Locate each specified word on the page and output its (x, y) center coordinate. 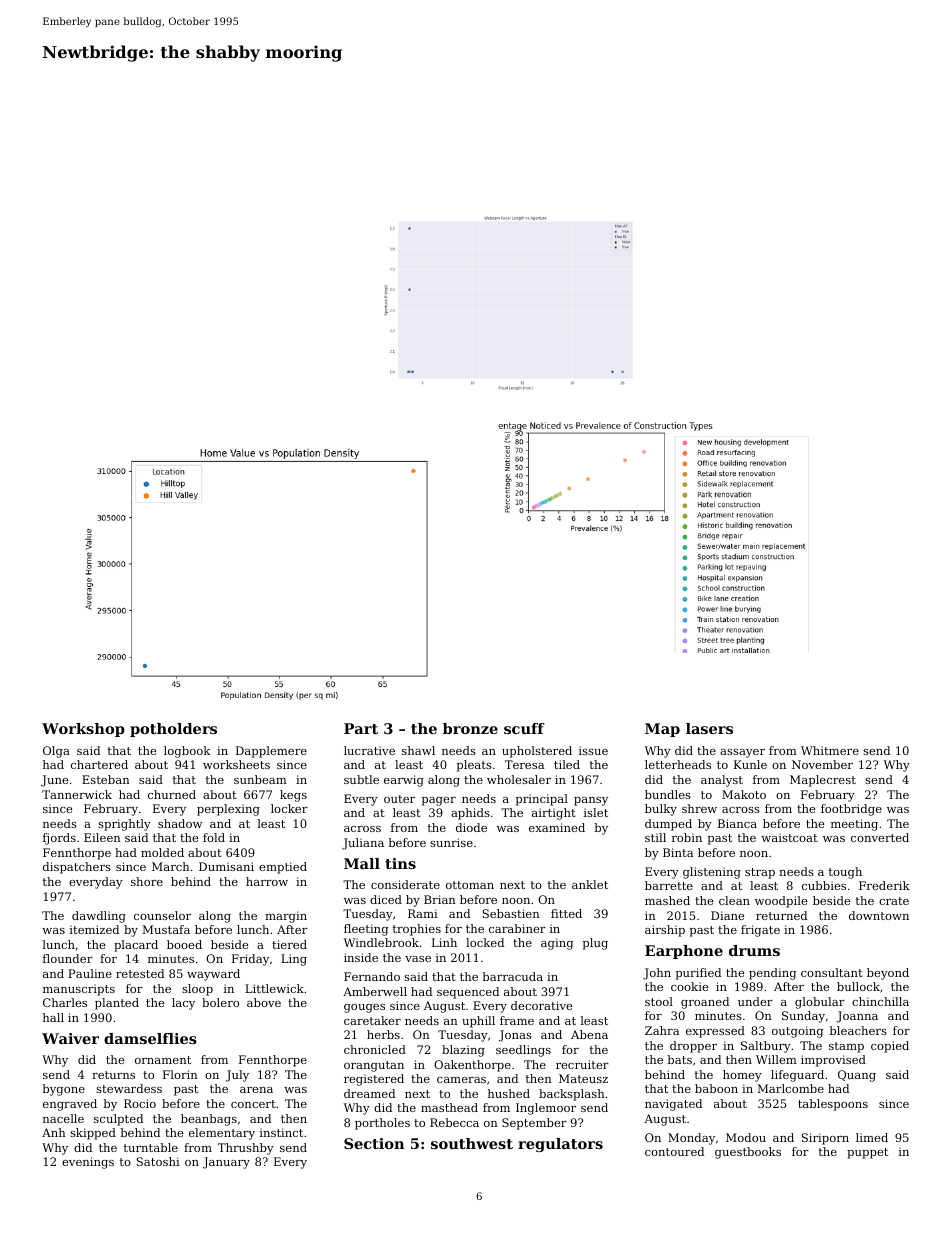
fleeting (366, 930)
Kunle (750, 764)
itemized (94, 929)
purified (698, 974)
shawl (418, 750)
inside (361, 957)
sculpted (118, 1120)
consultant (832, 972)
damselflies (150, 1038)
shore (147, 881)
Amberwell (375, 991)
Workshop (83, 730)
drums (754, 950)
